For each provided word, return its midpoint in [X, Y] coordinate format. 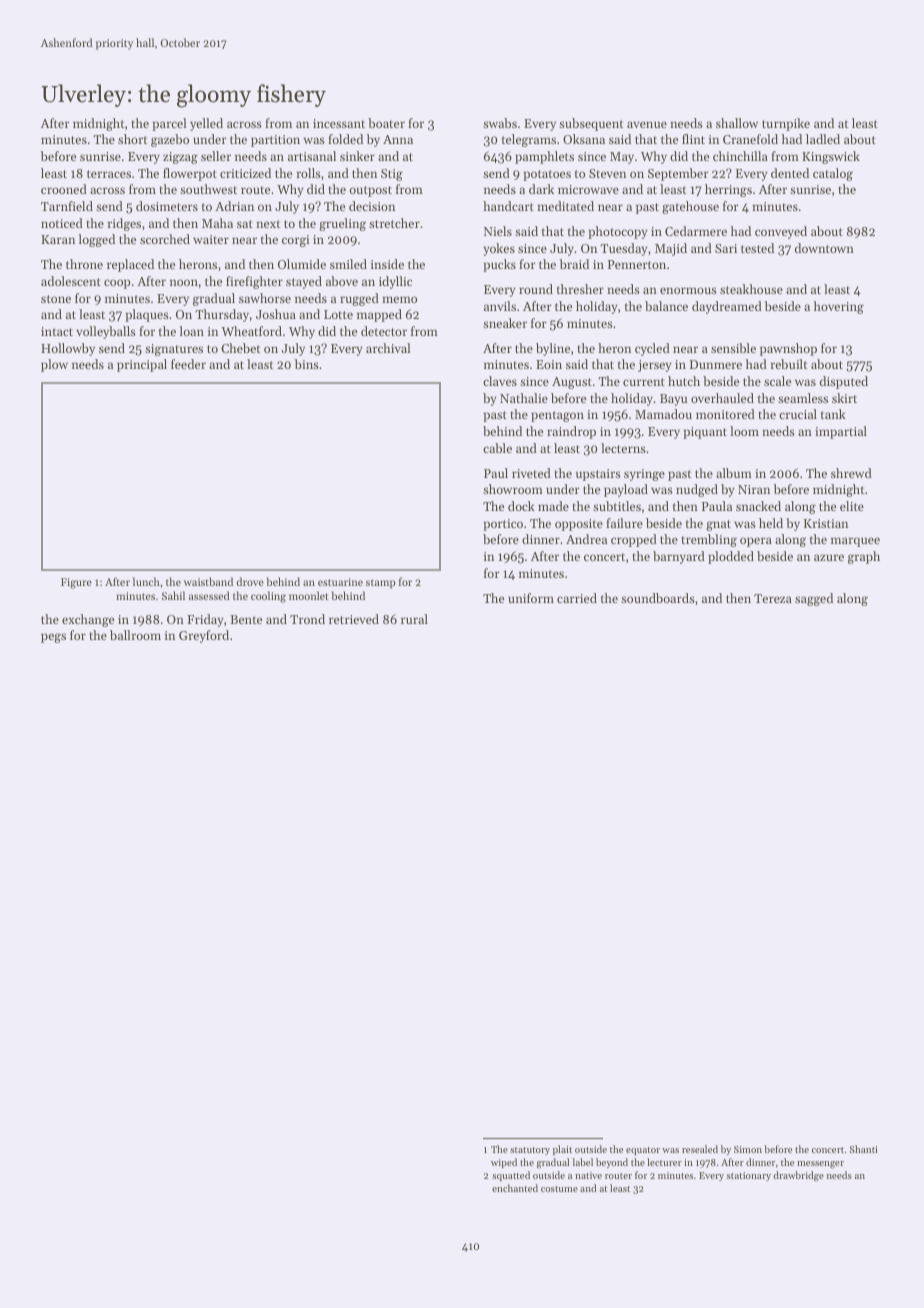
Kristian [826, 523]
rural [414, 619]
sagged [814, 599]
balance [666, 306]
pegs [53, 638]
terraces [109, 174]
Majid [671, 249]
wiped [504, 1163]
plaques [147, 315]
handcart [508, 206]
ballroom [135, 635]
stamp [381, 584]
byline [553, 349]
